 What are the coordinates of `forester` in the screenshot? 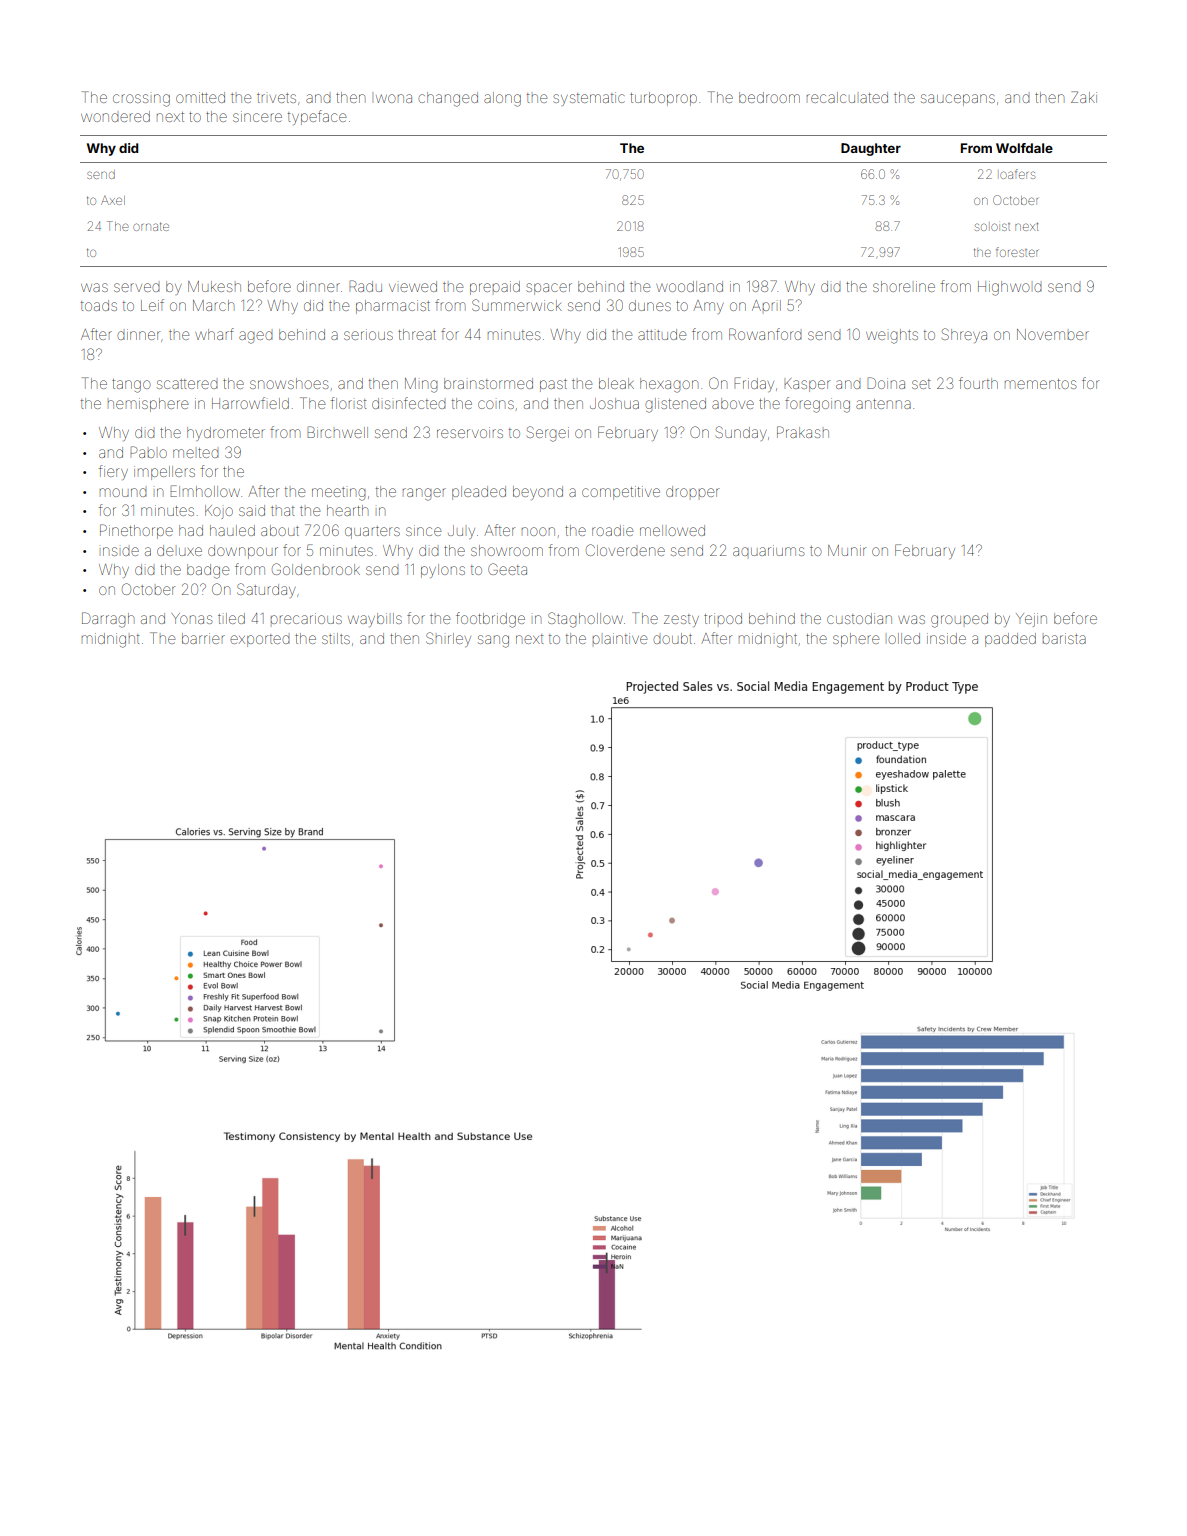 It's located at (1017, 252).
